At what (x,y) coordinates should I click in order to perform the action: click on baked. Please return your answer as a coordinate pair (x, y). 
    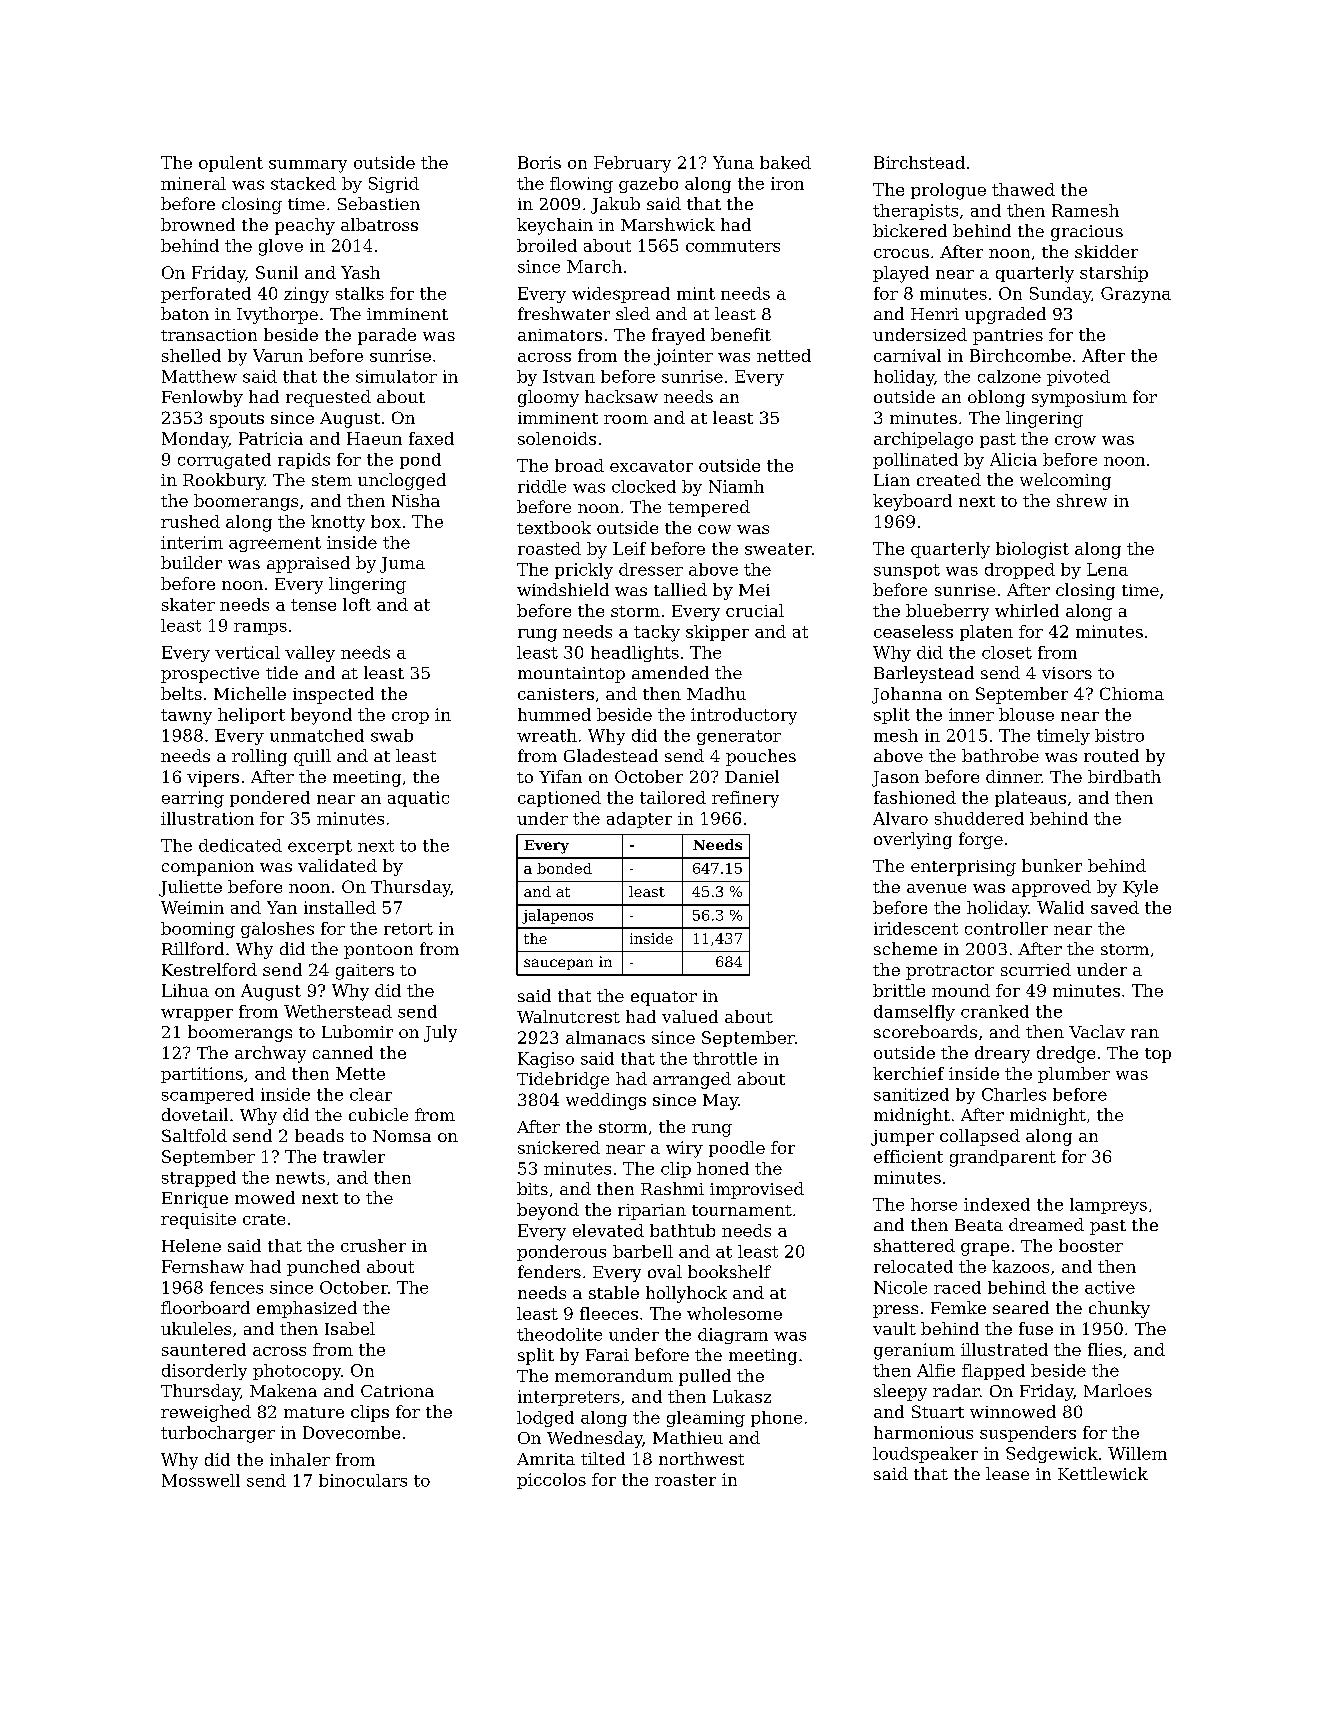
    Looking at the image, I should click on (785, 162).
